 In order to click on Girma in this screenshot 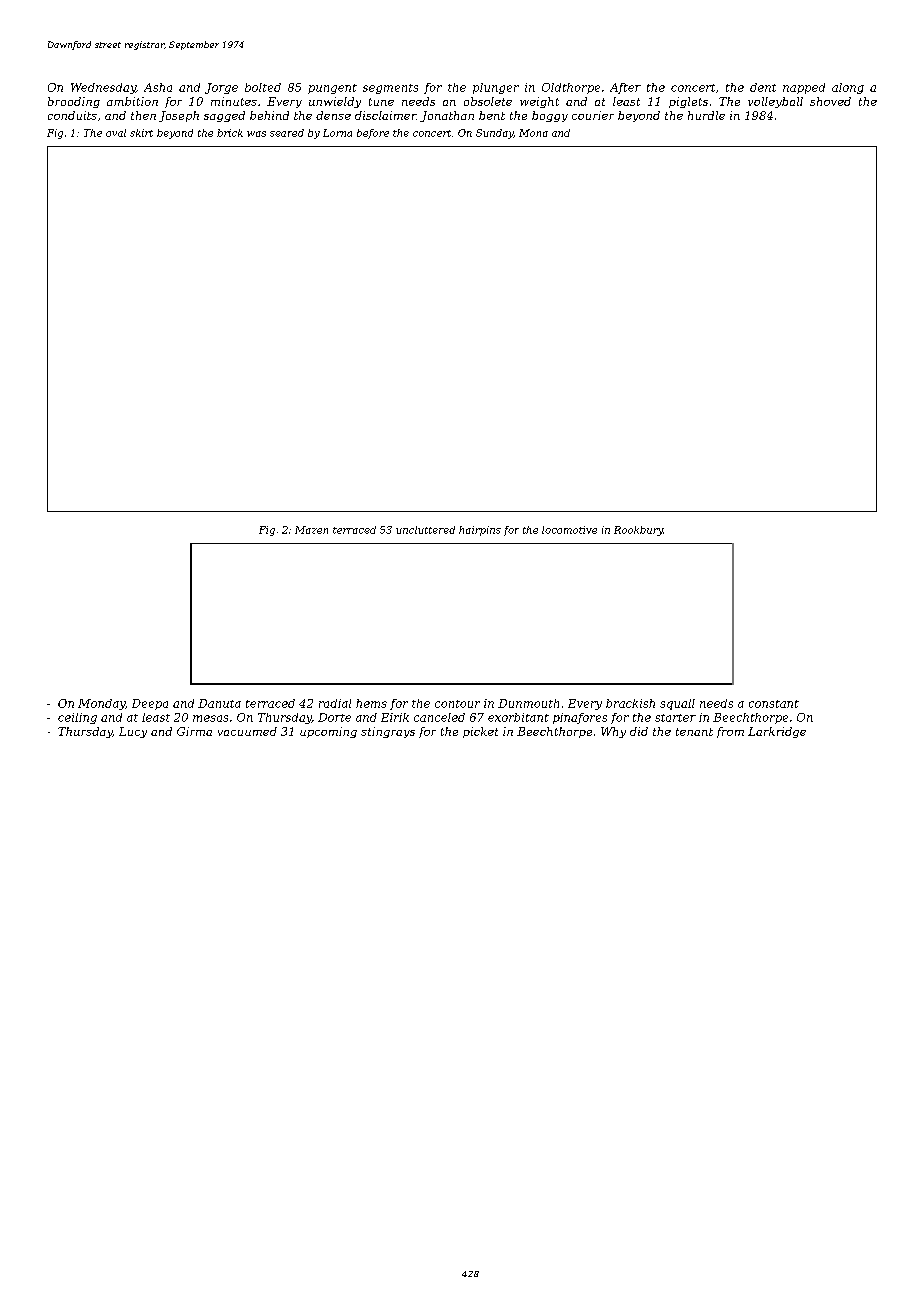, I will do `click(194, 731)`.
